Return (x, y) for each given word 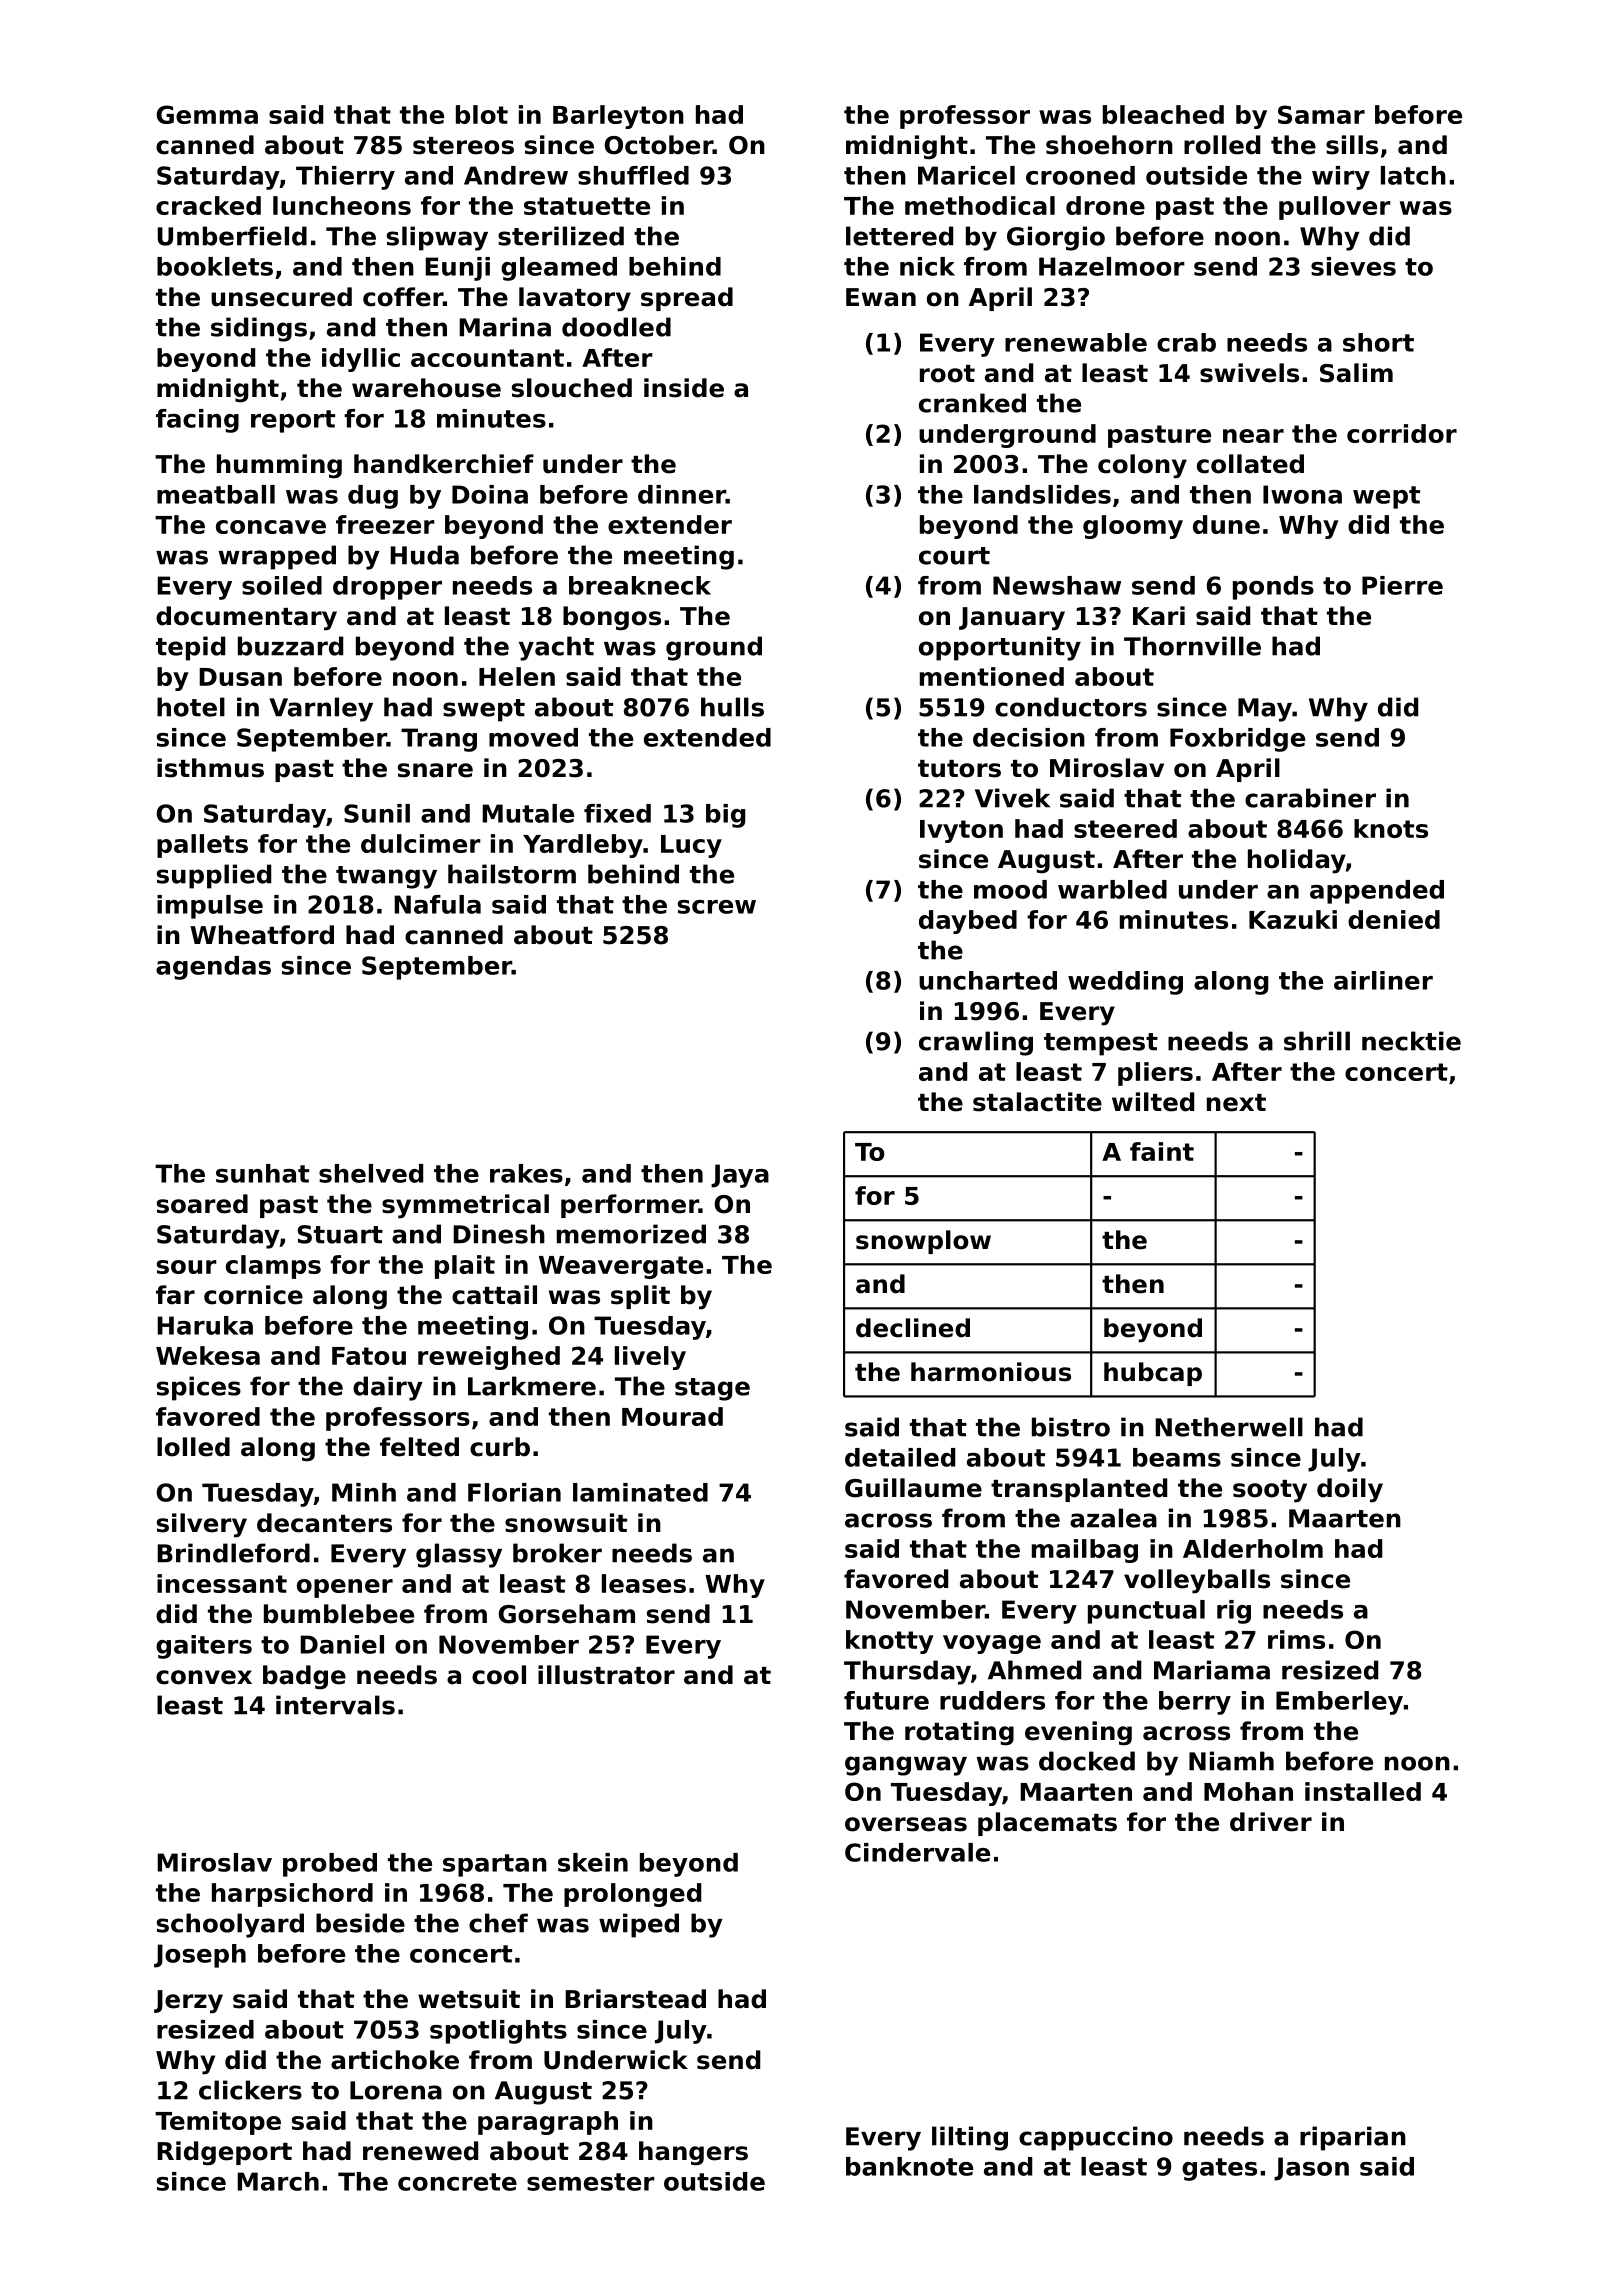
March (278, 2181)
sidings (259, 329)
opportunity (1000, 648)
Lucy (691, 846)
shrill (1317, 1041)
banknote (909, 2166)
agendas (213, 968)
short (1378, 342)
